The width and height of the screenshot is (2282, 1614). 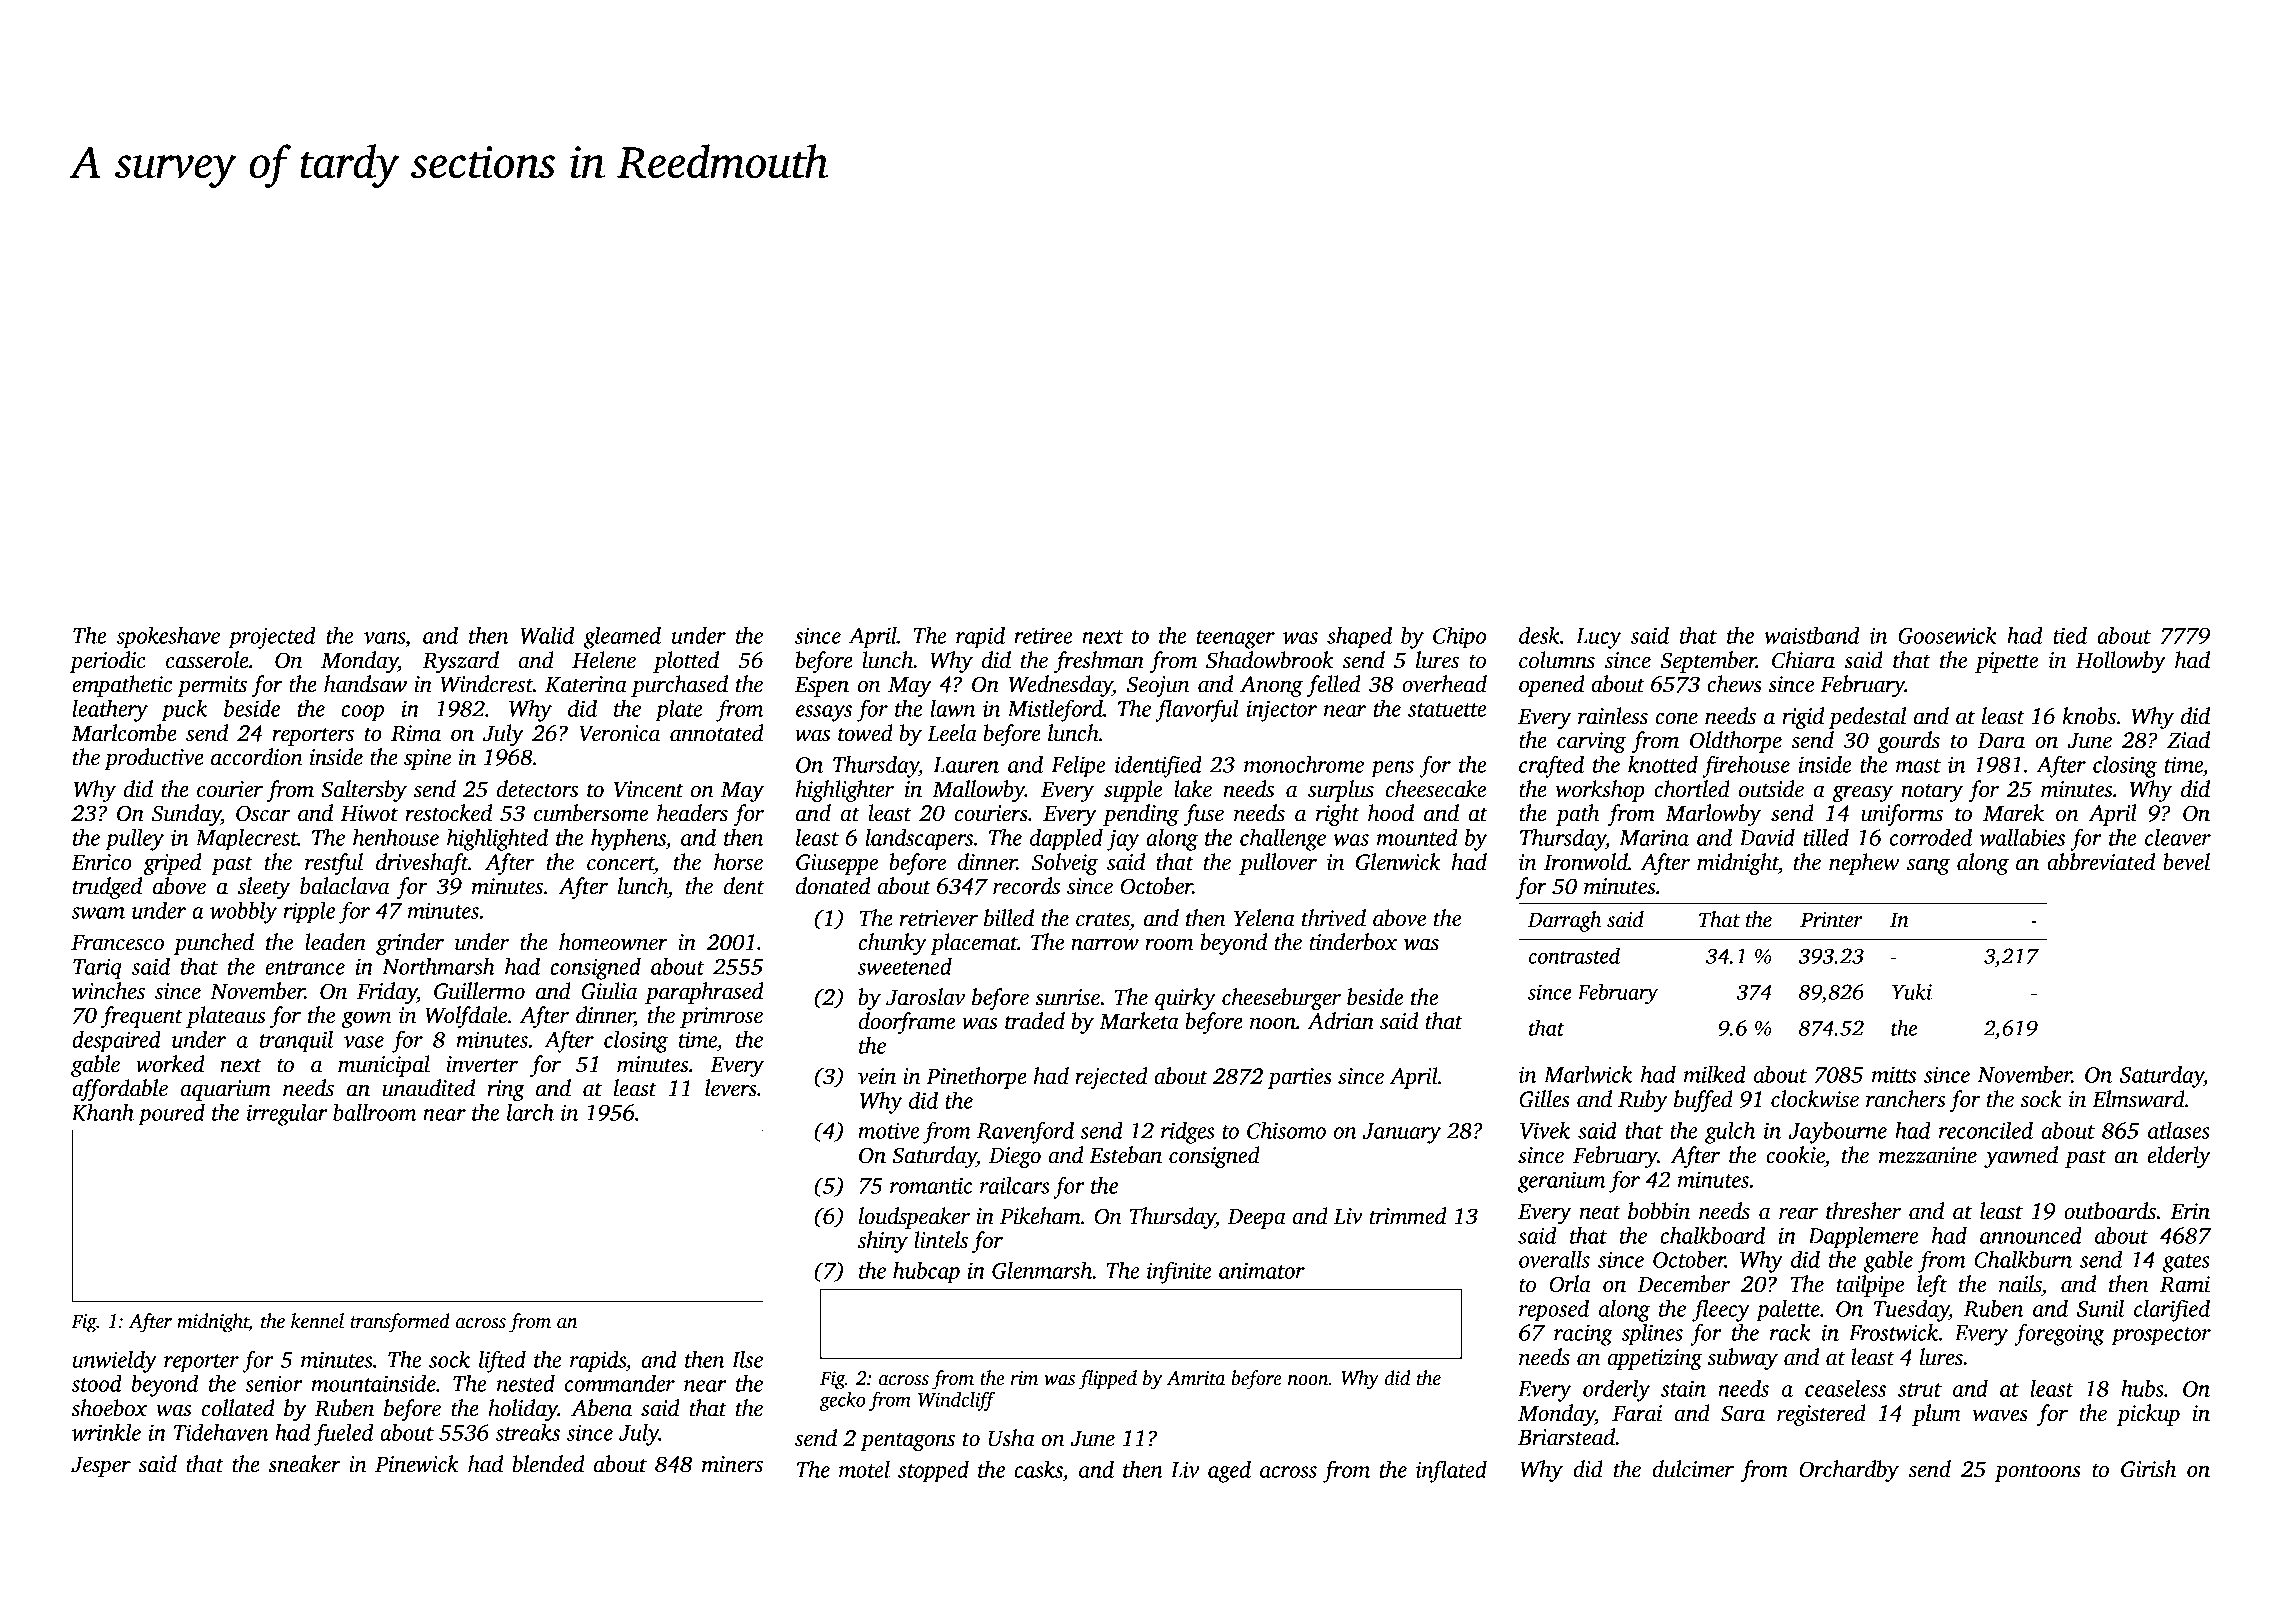 What do you see at coordinates (888, 1130) in the screenshot?
I see `motive` at bounding box center [888, 1130].
